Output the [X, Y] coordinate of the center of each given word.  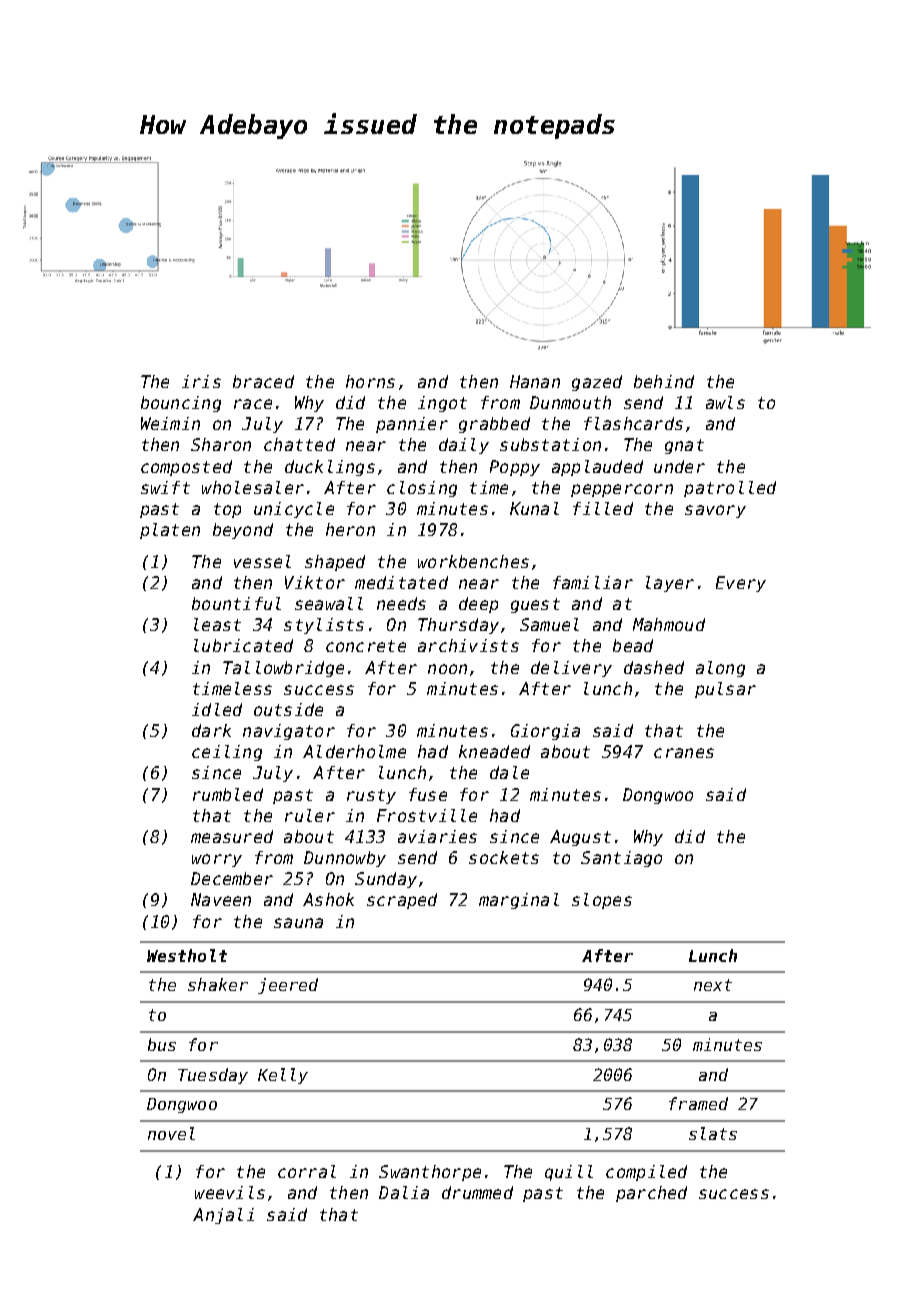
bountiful [236, 603]
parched [651, 1194]
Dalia [404, 1192]
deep [478, 605]
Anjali [223, 1216]
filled [603, 508]
